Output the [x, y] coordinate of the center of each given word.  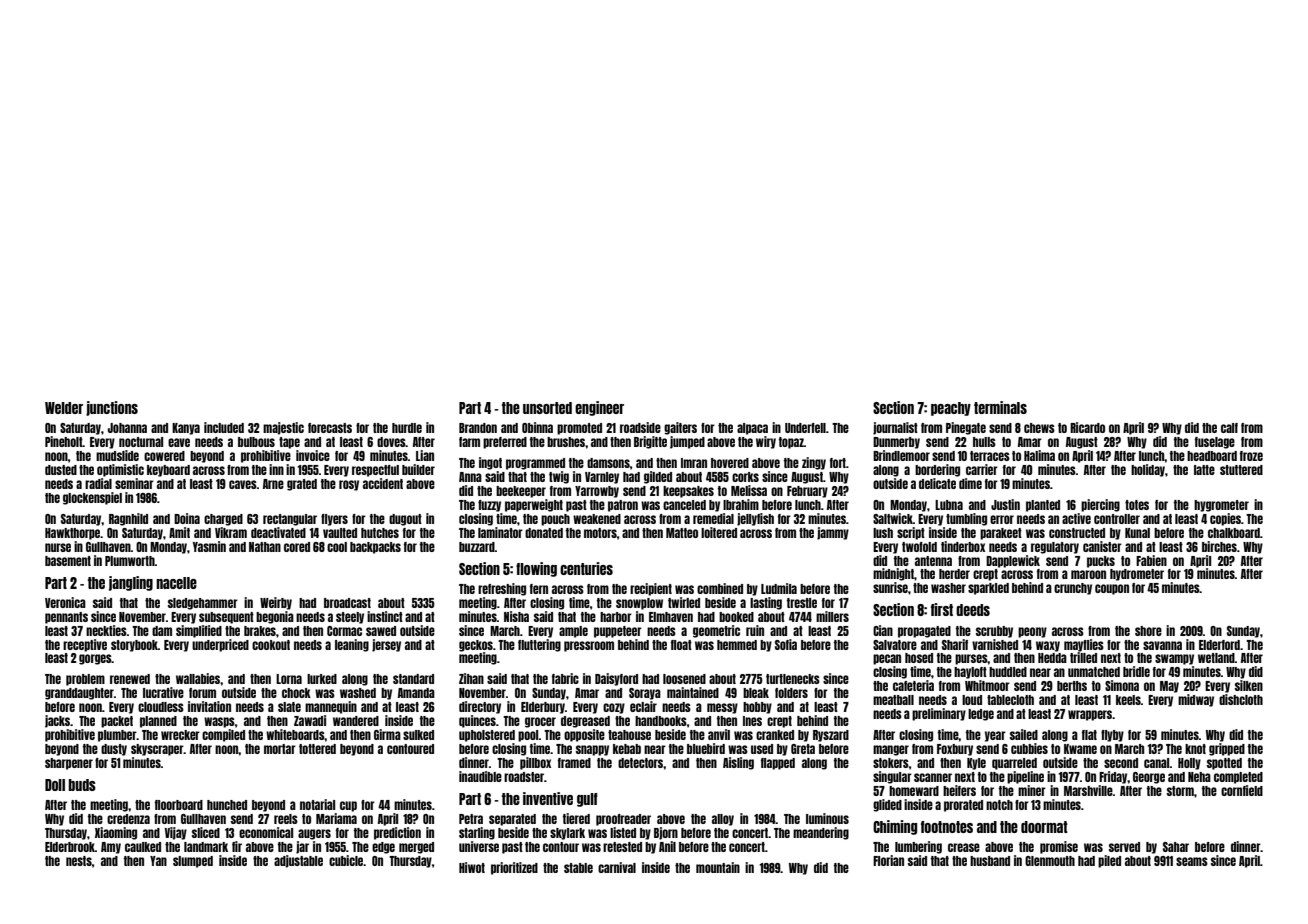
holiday [1148, 470]
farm [469, 442]
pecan [887, 659]
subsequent [226, 618]
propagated [924, 632]
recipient [651, 589]
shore [1148, 631]
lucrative [163, 692]
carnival [617, 867]
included [224, 427]
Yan [158, 861]
